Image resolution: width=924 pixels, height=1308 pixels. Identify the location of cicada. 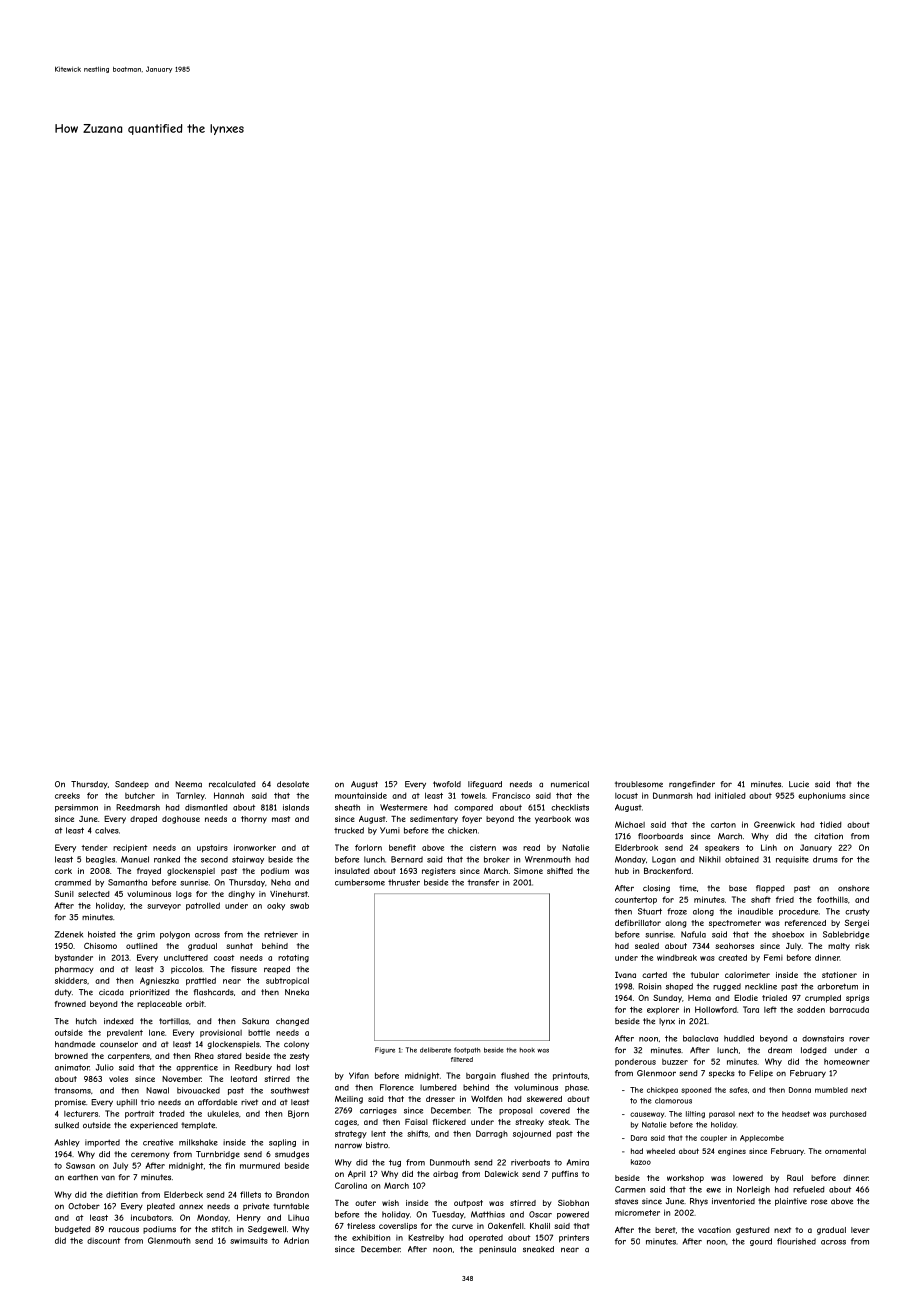
(111, 992).
